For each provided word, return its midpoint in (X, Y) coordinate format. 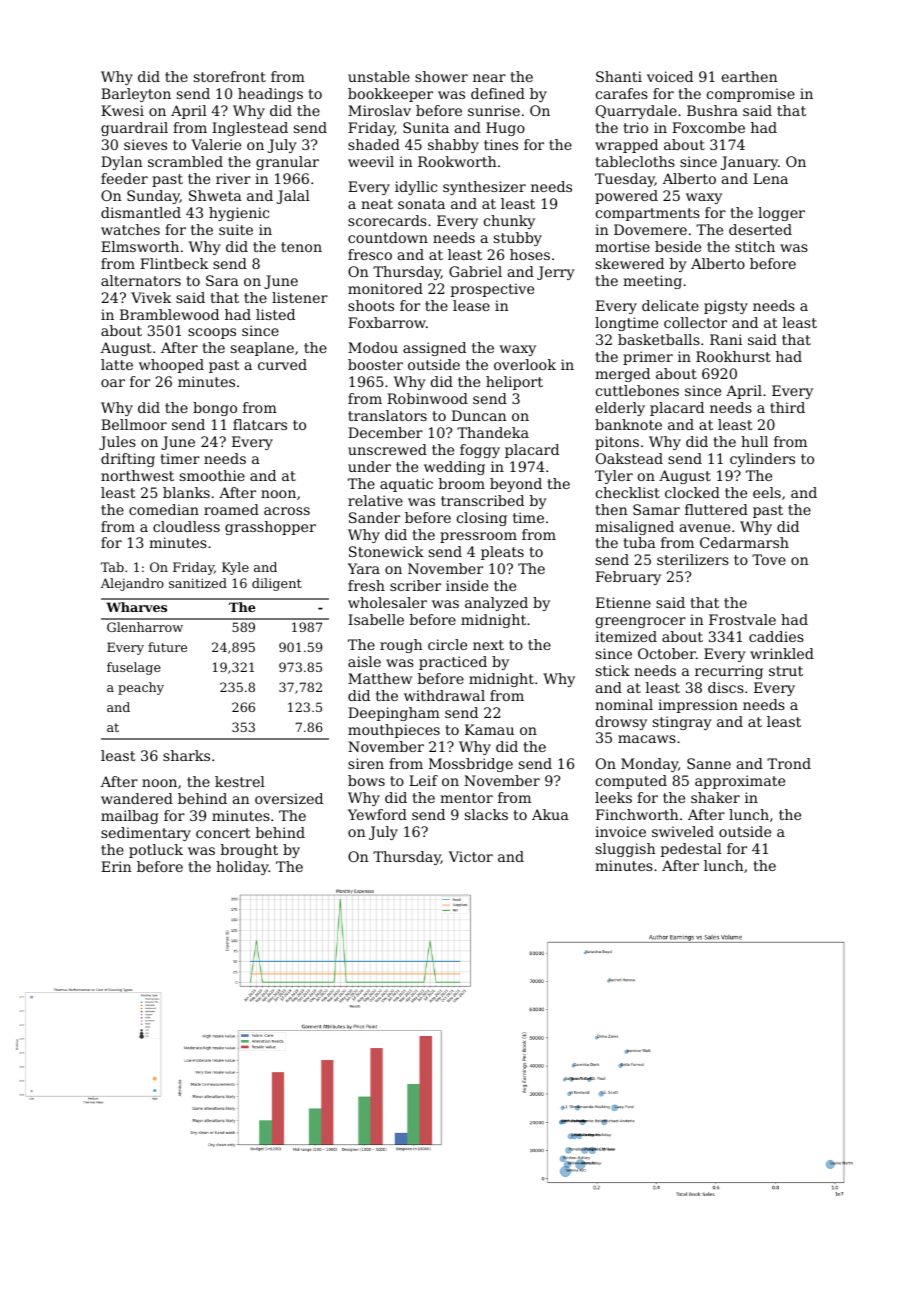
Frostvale (742, 619)
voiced (670, 76)
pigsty (726, 307)
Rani (726, 339)
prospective (492, 290)
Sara (222, 280)
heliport (514, 383)
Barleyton (136, 95)
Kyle (235, 568)
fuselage (134, 668)
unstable (379, 76)
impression (698, 706)
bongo (215, 409)
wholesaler (387, 602)
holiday (242, 868)
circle (447, 644)
